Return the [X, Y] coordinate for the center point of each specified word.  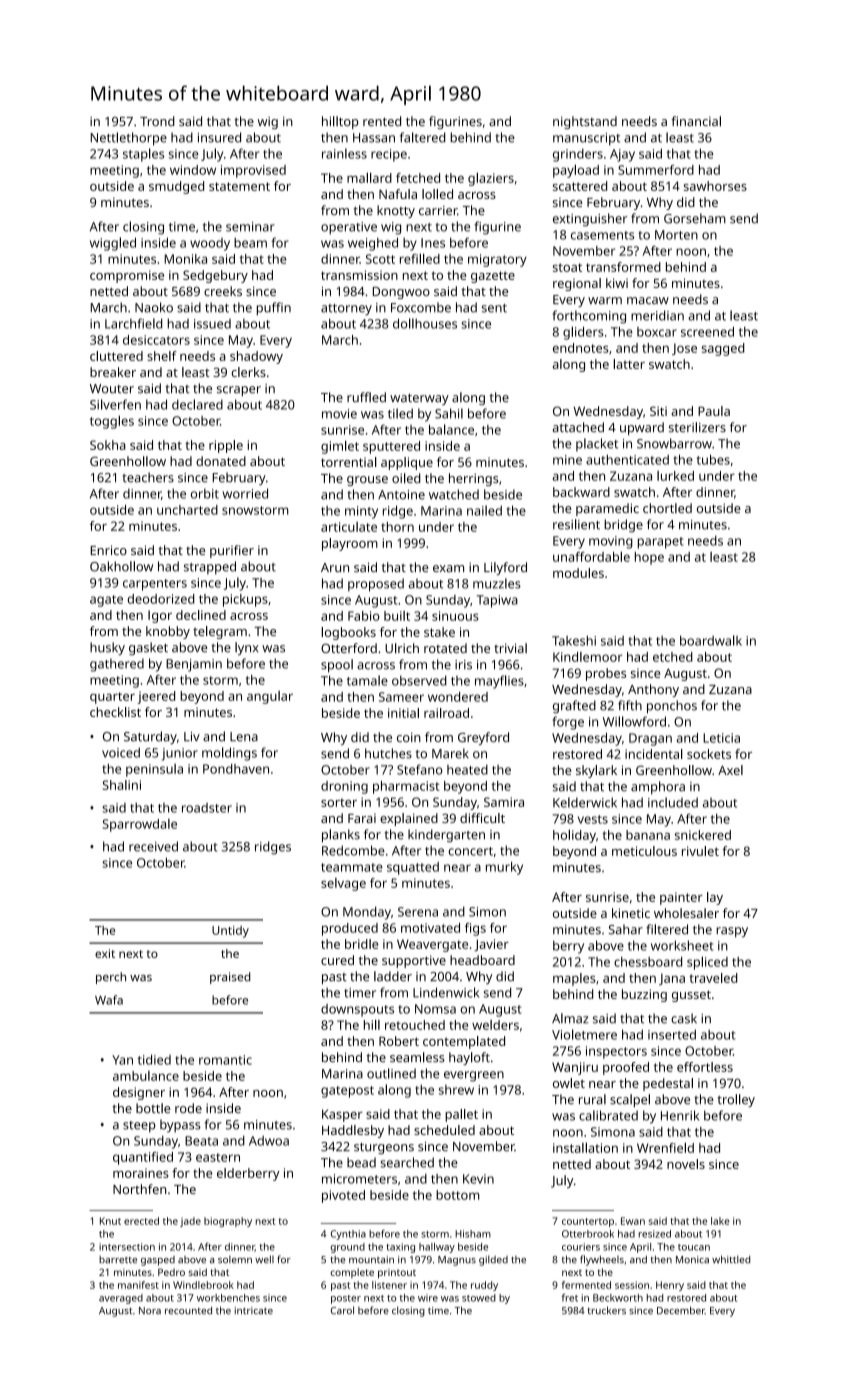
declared [197, 404]
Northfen [139, 1189]
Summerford [656, 170]
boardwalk [711, 640]
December [681, 1310]
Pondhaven [236, 769]
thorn [397, 527]
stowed [479, 1298]
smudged [176, 187]
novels [686, 1164]
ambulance [146, 1076]
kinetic [631, 913]
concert [470, 851]
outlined [391, 1073]
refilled [420, 258]
